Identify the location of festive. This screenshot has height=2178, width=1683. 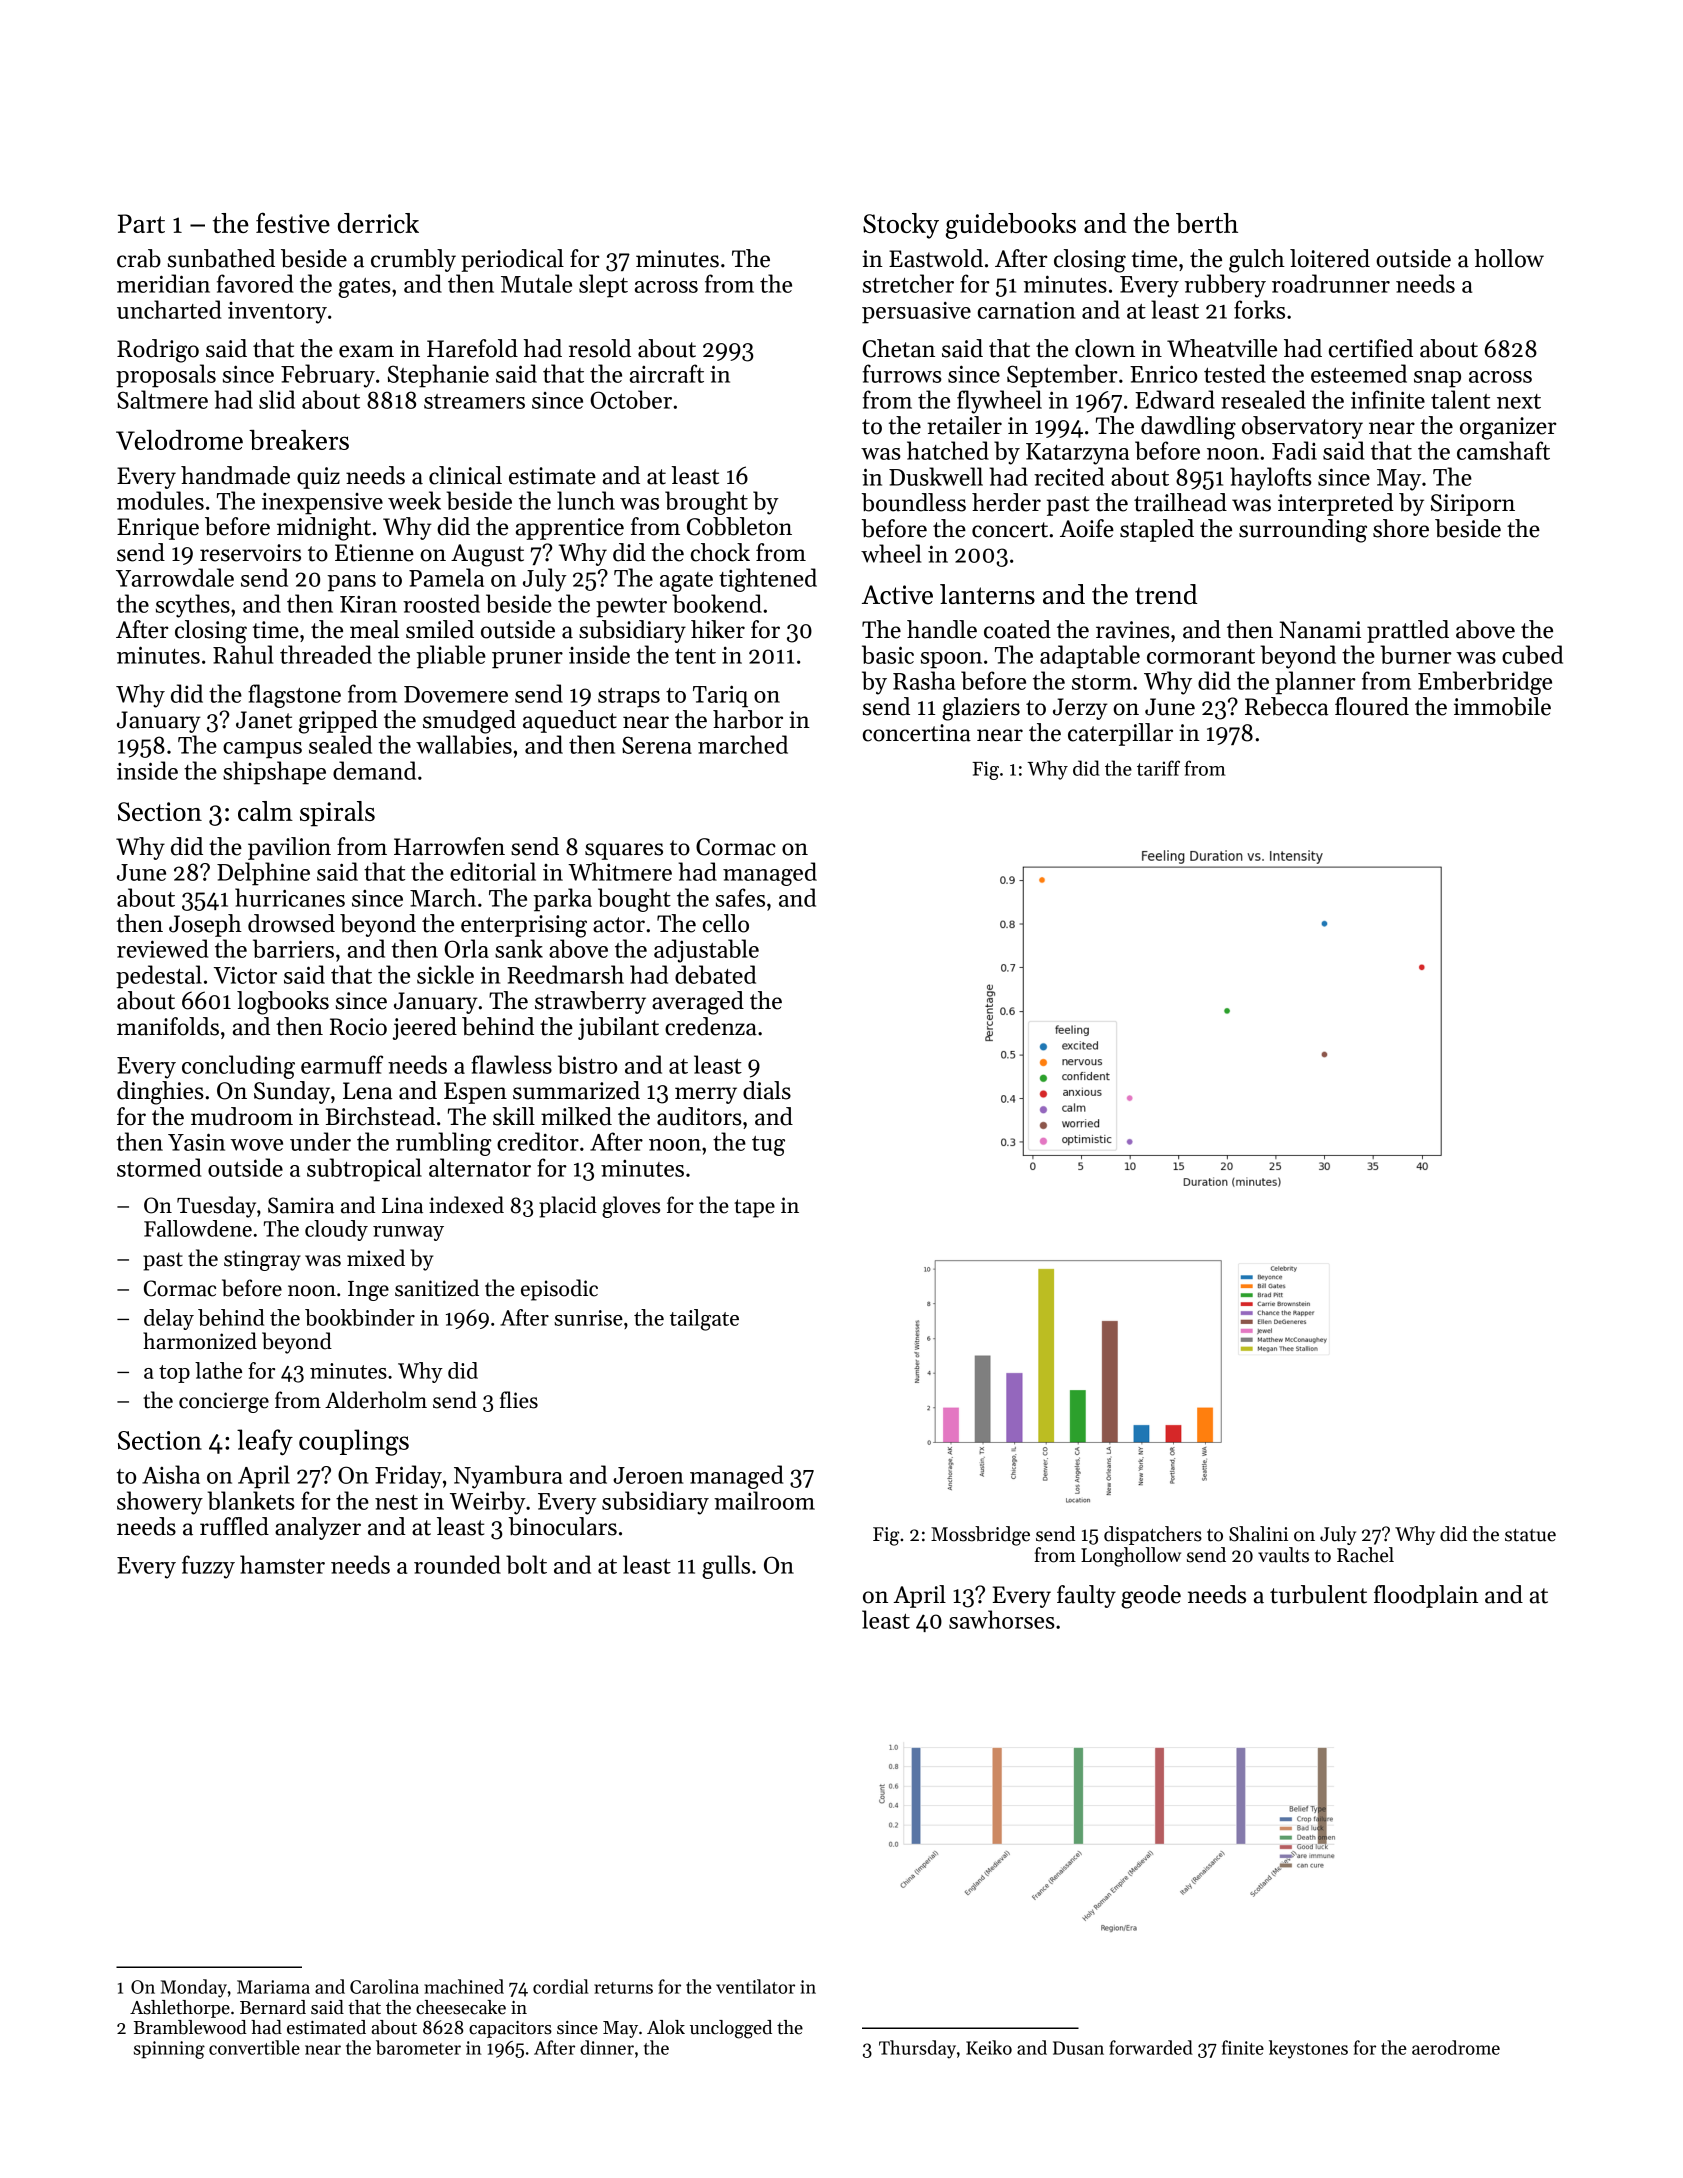
(293, 222).
